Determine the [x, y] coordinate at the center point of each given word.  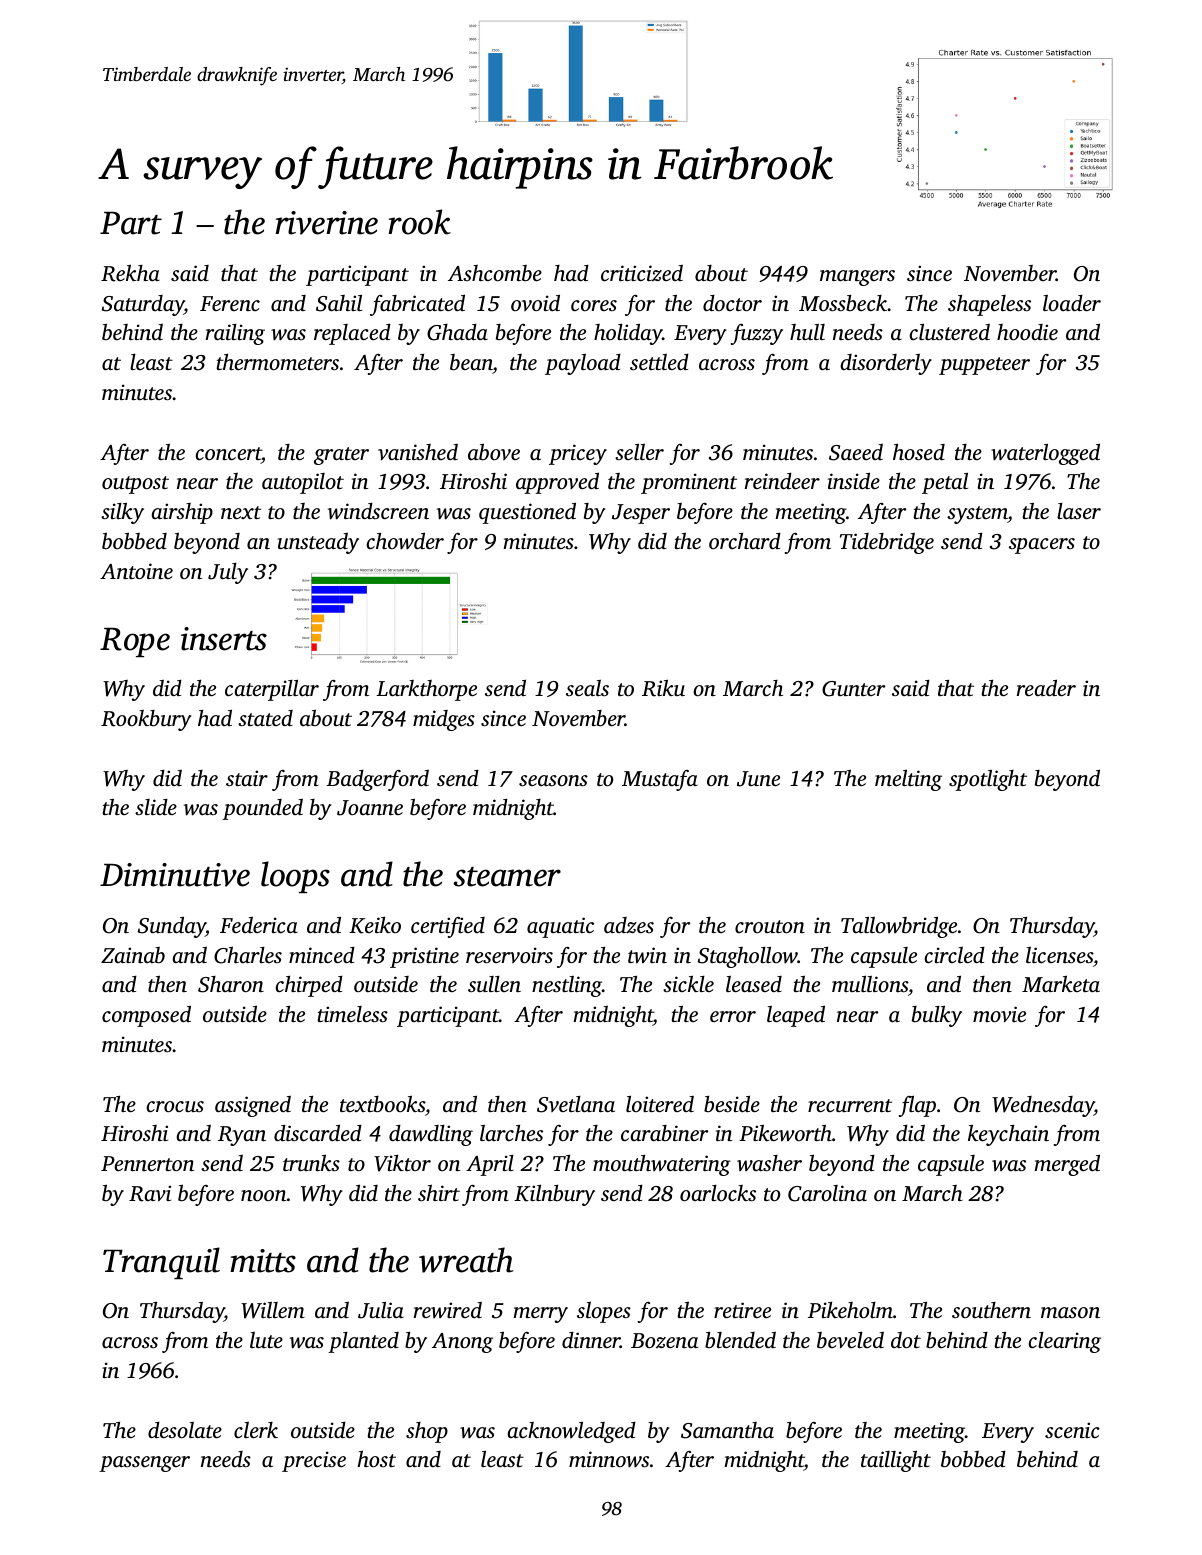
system [977, 515]
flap [917, 1106]
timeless [352, 1014]
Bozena [664, 1340]
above [494, 451]
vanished [418, 452]
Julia [381, 1310]
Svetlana [576, 1104]
